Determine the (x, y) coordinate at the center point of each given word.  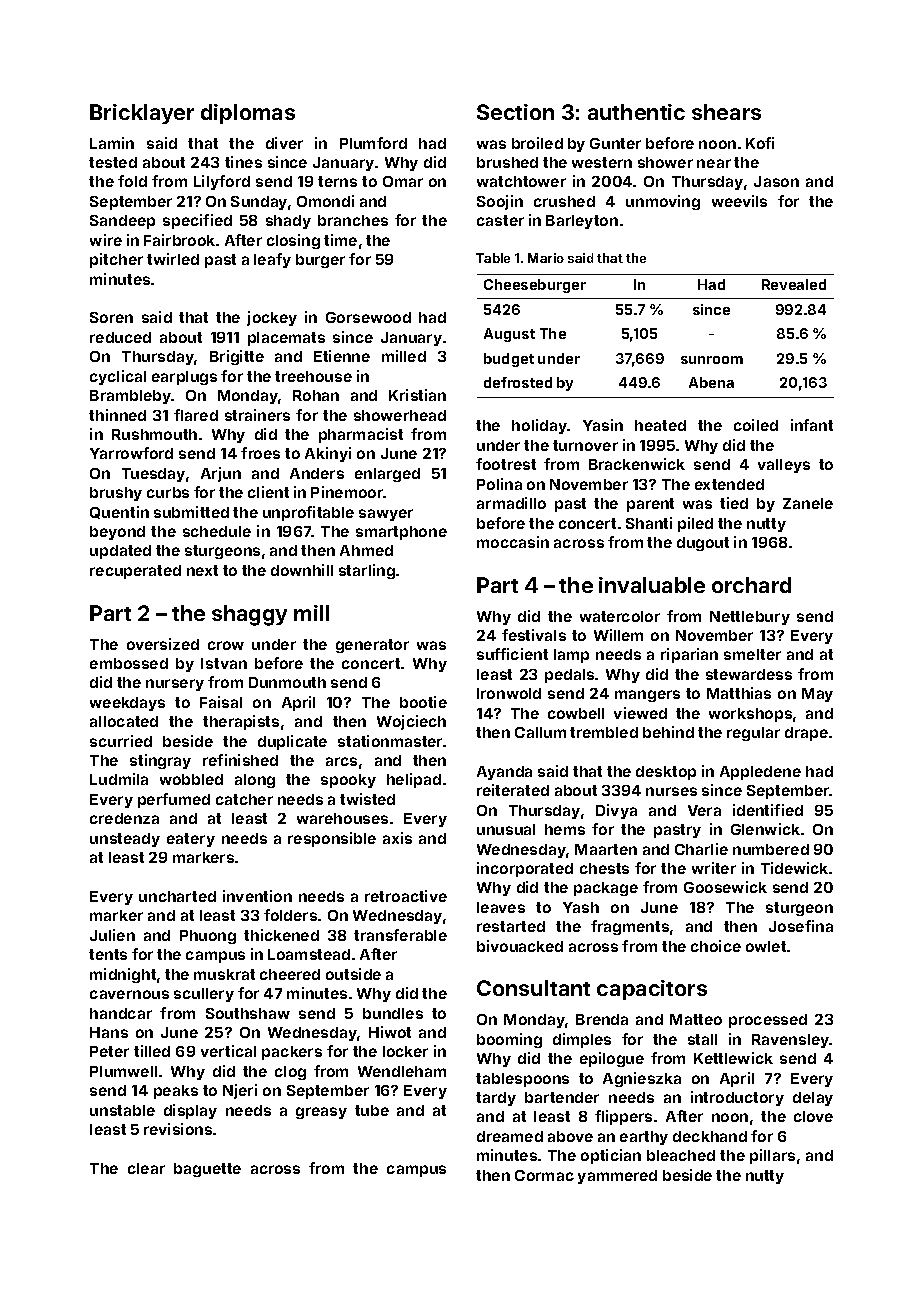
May (817, 695)
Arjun (221, 474)
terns (337, 181)
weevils (739, 201)
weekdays (127, 704)
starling (367, 571)
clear (146, 1168)
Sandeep (122, 222)
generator (372, 646)
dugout (703, 544)
